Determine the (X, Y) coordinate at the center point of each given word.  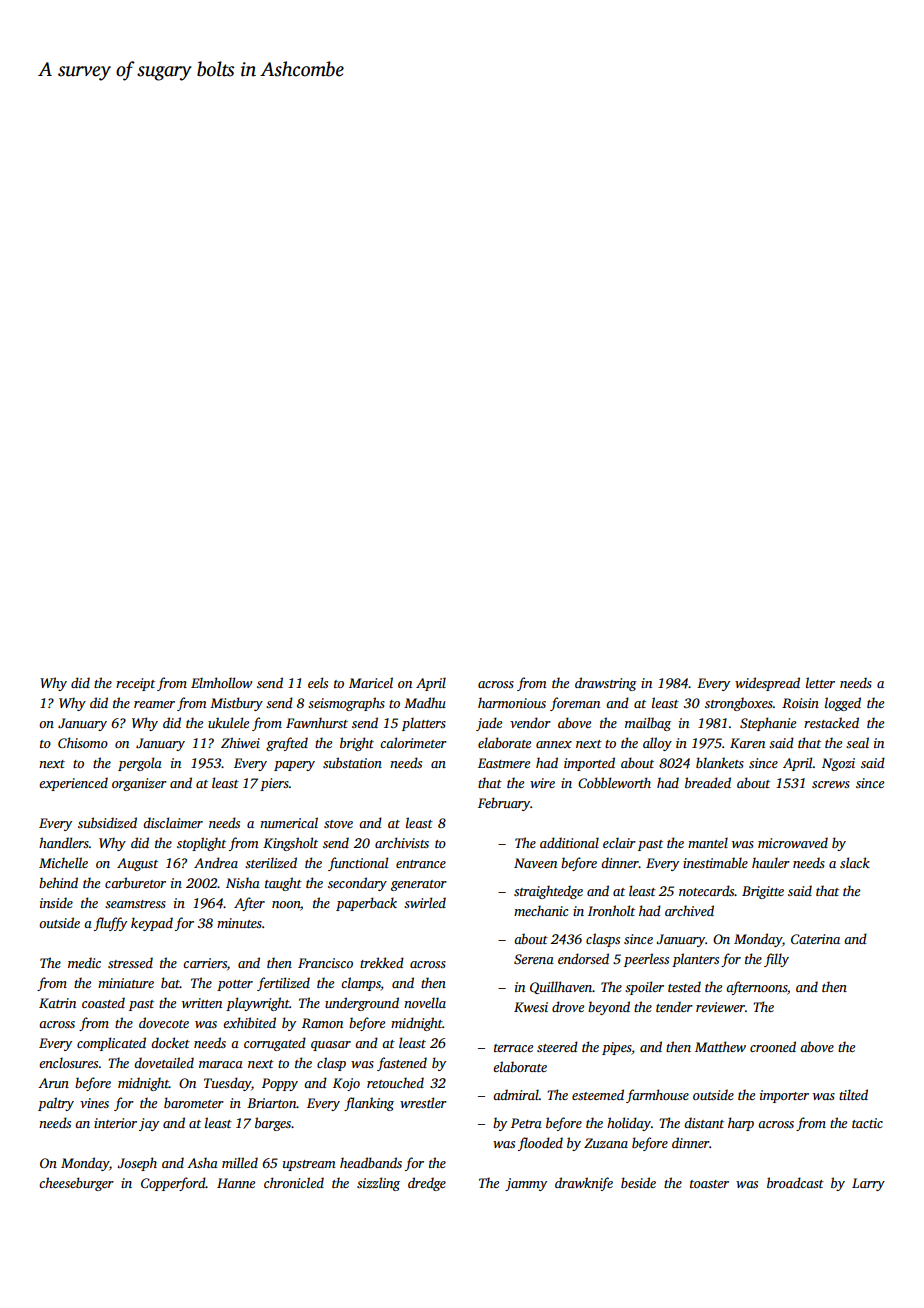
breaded (708, 782)
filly (776, 960)
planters (695, 960)
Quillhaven (561, 987)
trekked (382, 962)
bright (357, 744)
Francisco (325, 963)
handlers (64, 842)
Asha (202, 1162)
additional (569, 842)
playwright (258, 1004)
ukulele (228, 722)
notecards (707, 890)
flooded (540, 1144)
